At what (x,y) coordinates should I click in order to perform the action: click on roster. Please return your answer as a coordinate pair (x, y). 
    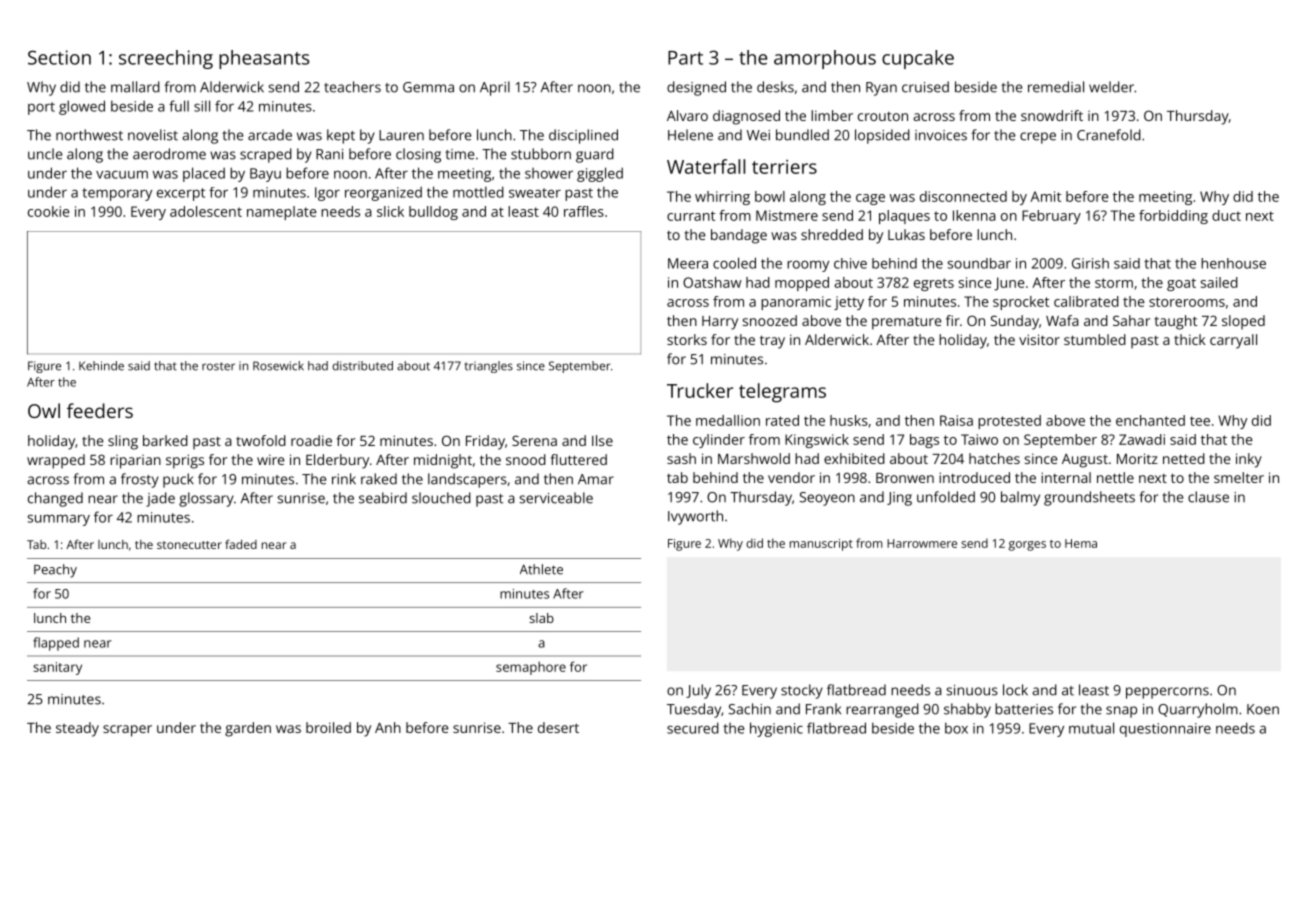
    Looking at the image, I should click on (218, 366).
